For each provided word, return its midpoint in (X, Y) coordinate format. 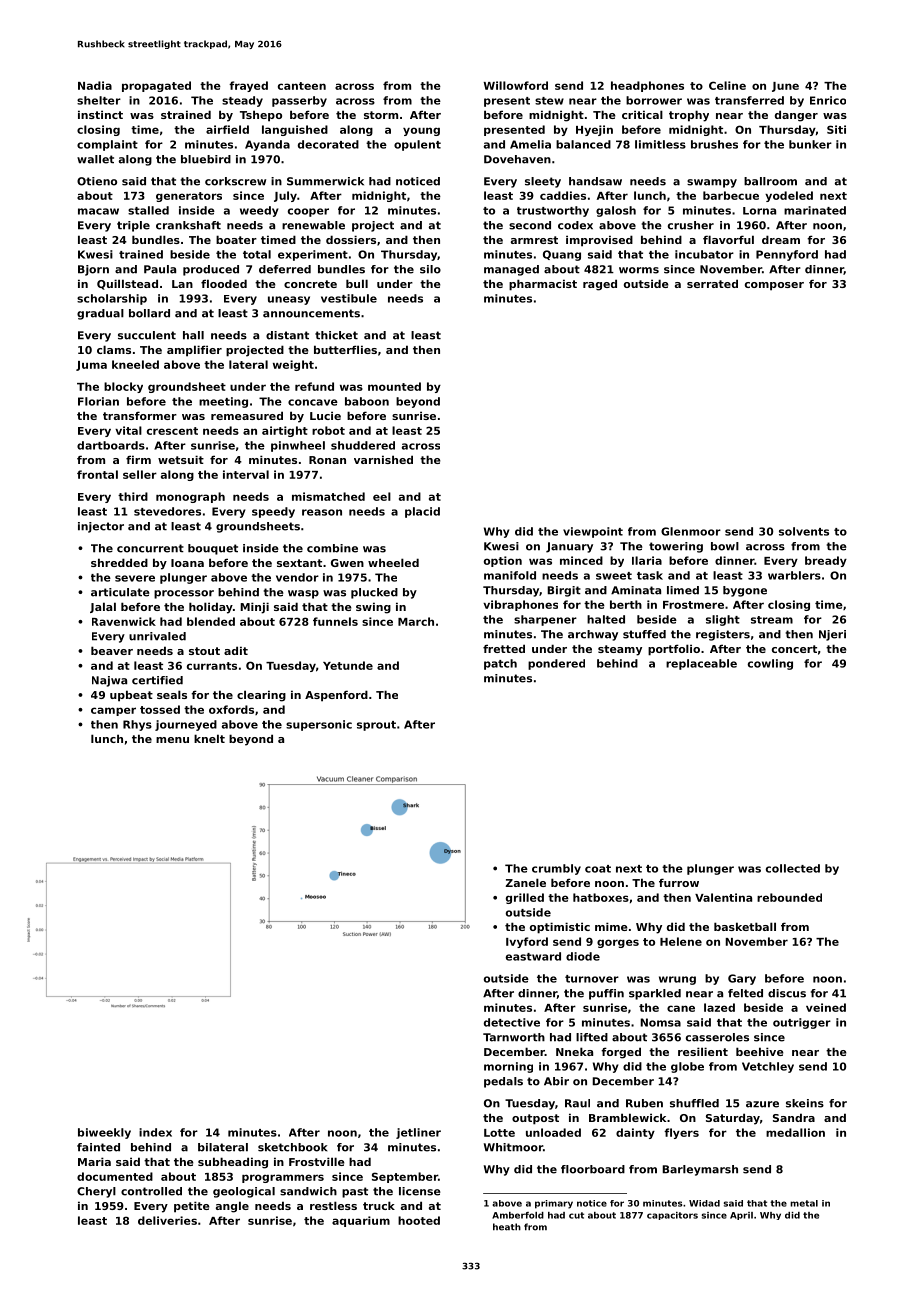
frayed (248, 86)
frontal (97, 474)
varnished (383, 459)
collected (793, 868)
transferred (749, 100)
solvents (804, 531)
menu (172, 740)
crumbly (556, 869)
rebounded (789, 897)
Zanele (525, 882)
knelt (209, 738)
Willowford (515, 85)
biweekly (104, 1133)
